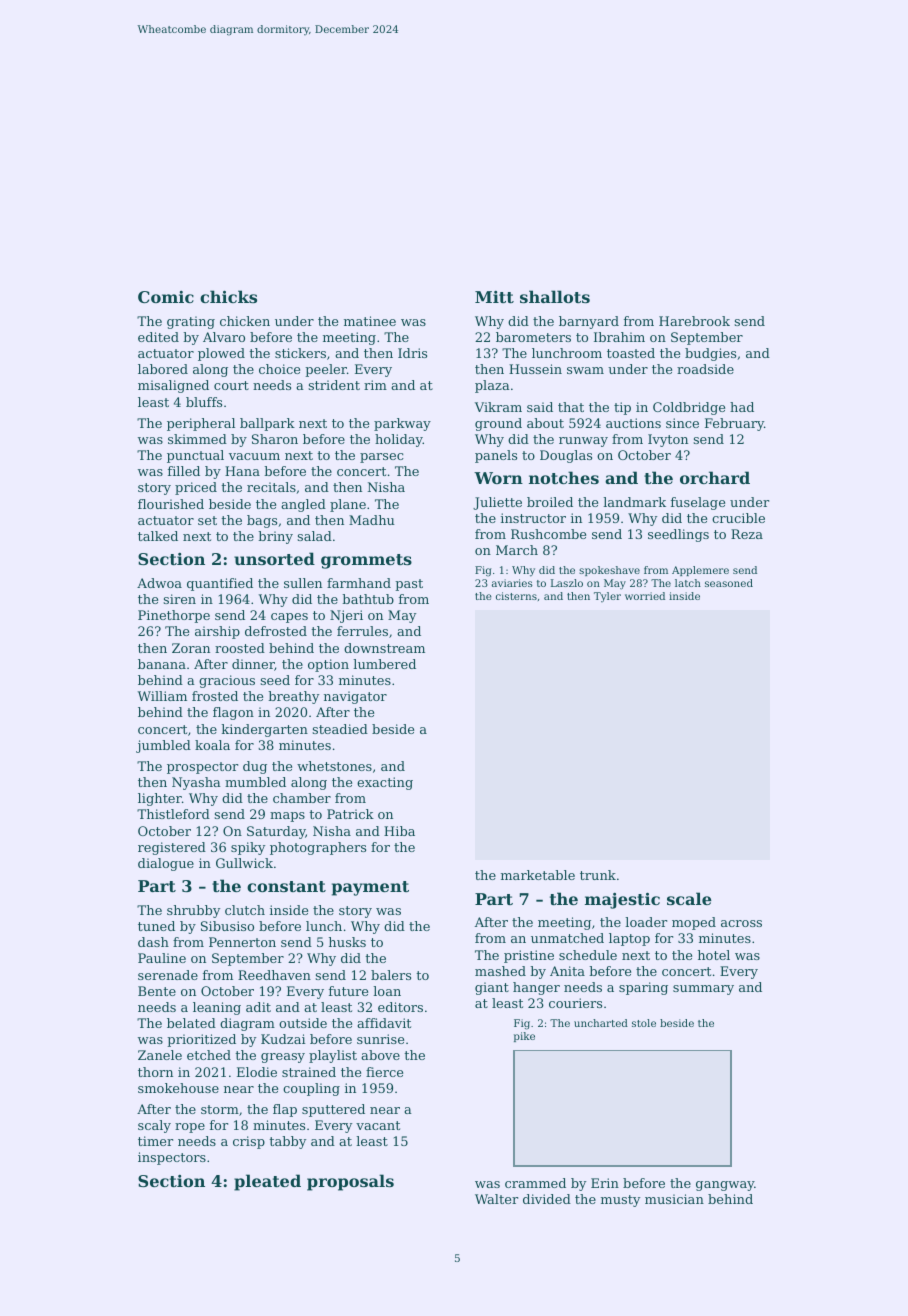 The width and height of the page is (908, 1316). I want to click on lumbered, so click(384, 664).
